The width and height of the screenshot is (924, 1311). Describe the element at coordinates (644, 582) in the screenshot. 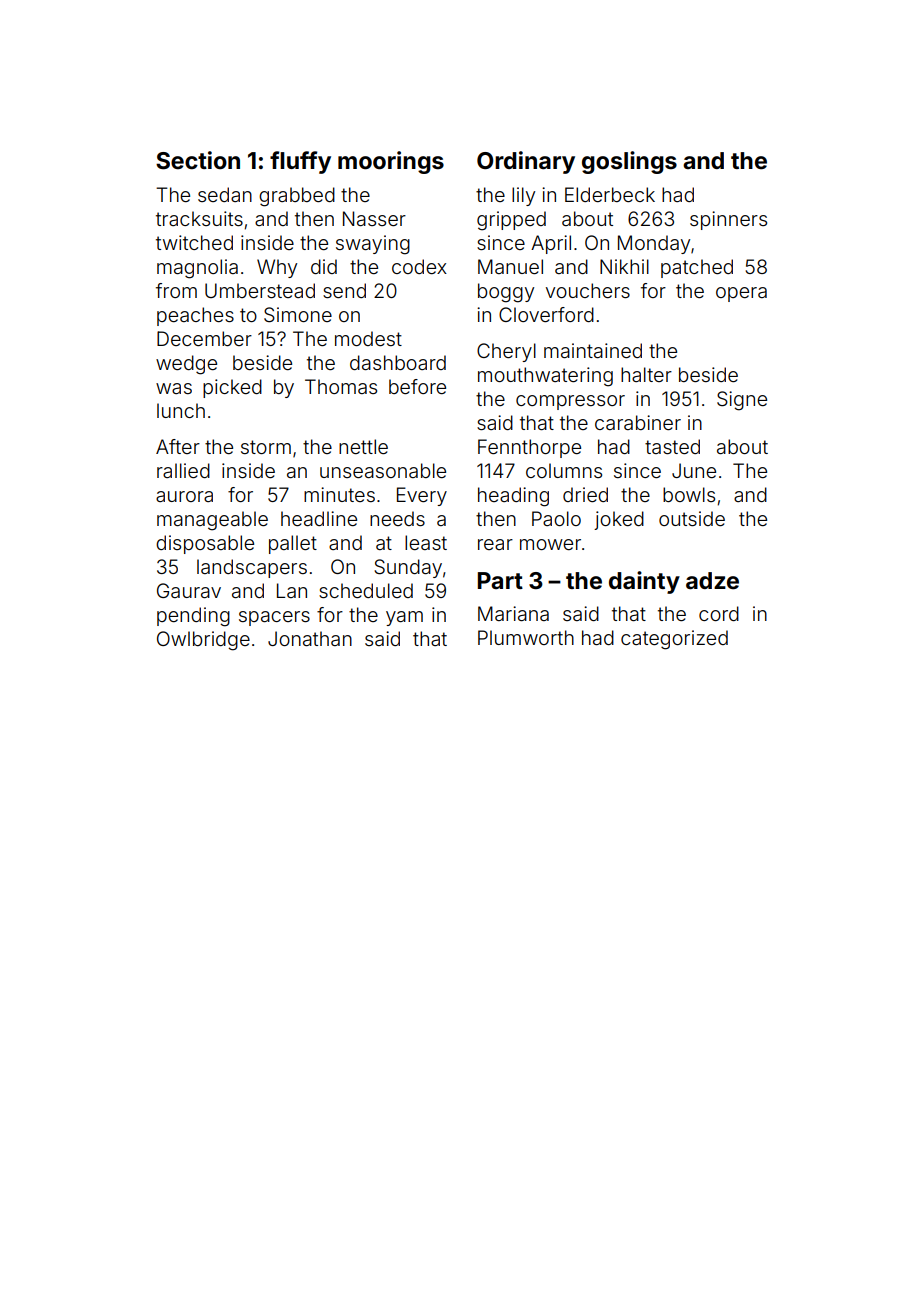

I see `dainty` at that location.
